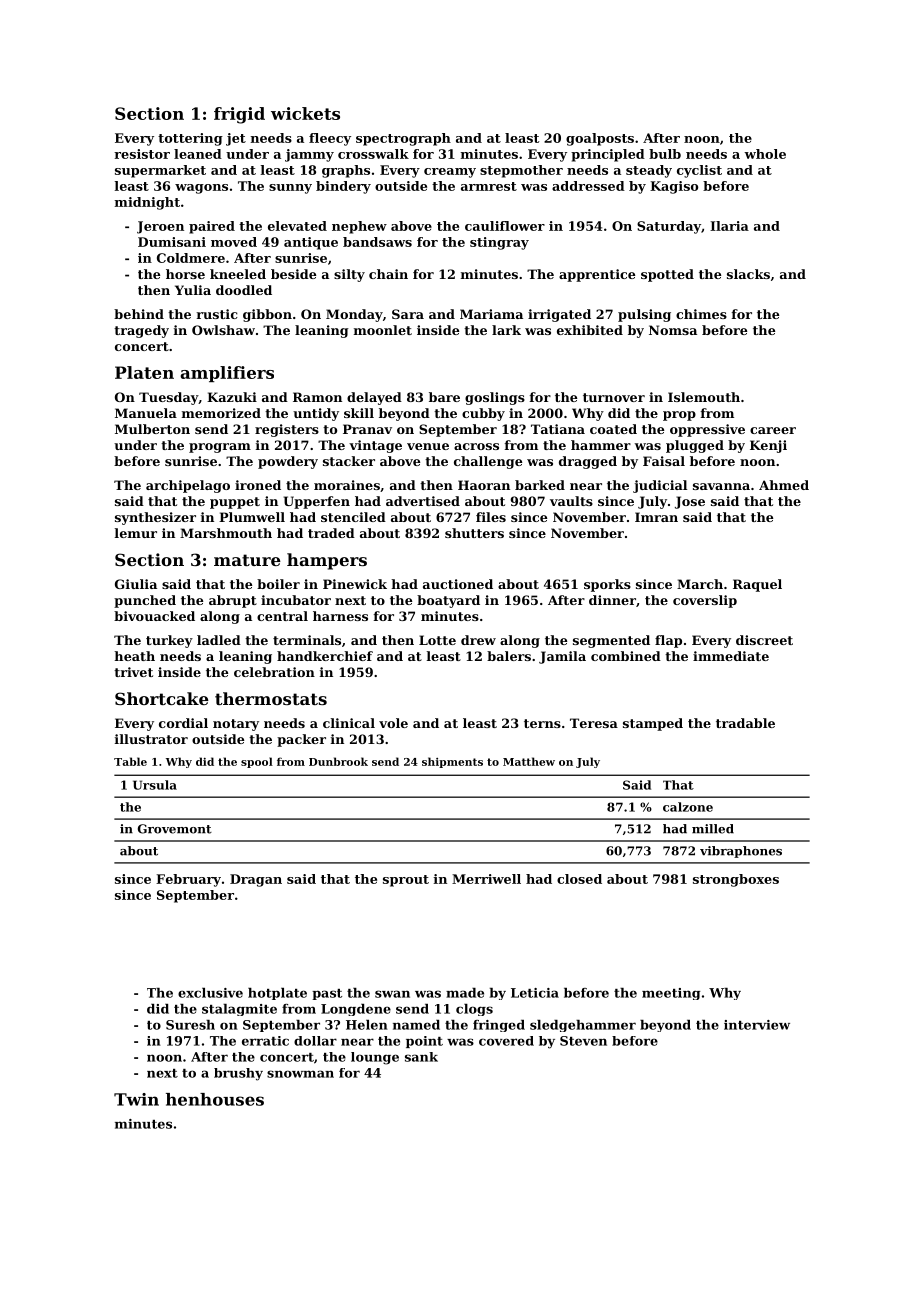 The width and height of the screenshot is (924, 1308). What do you see at coordinates (290, 189) in the screenshot?
I see `sunny` at bounding box center [290, 189].
